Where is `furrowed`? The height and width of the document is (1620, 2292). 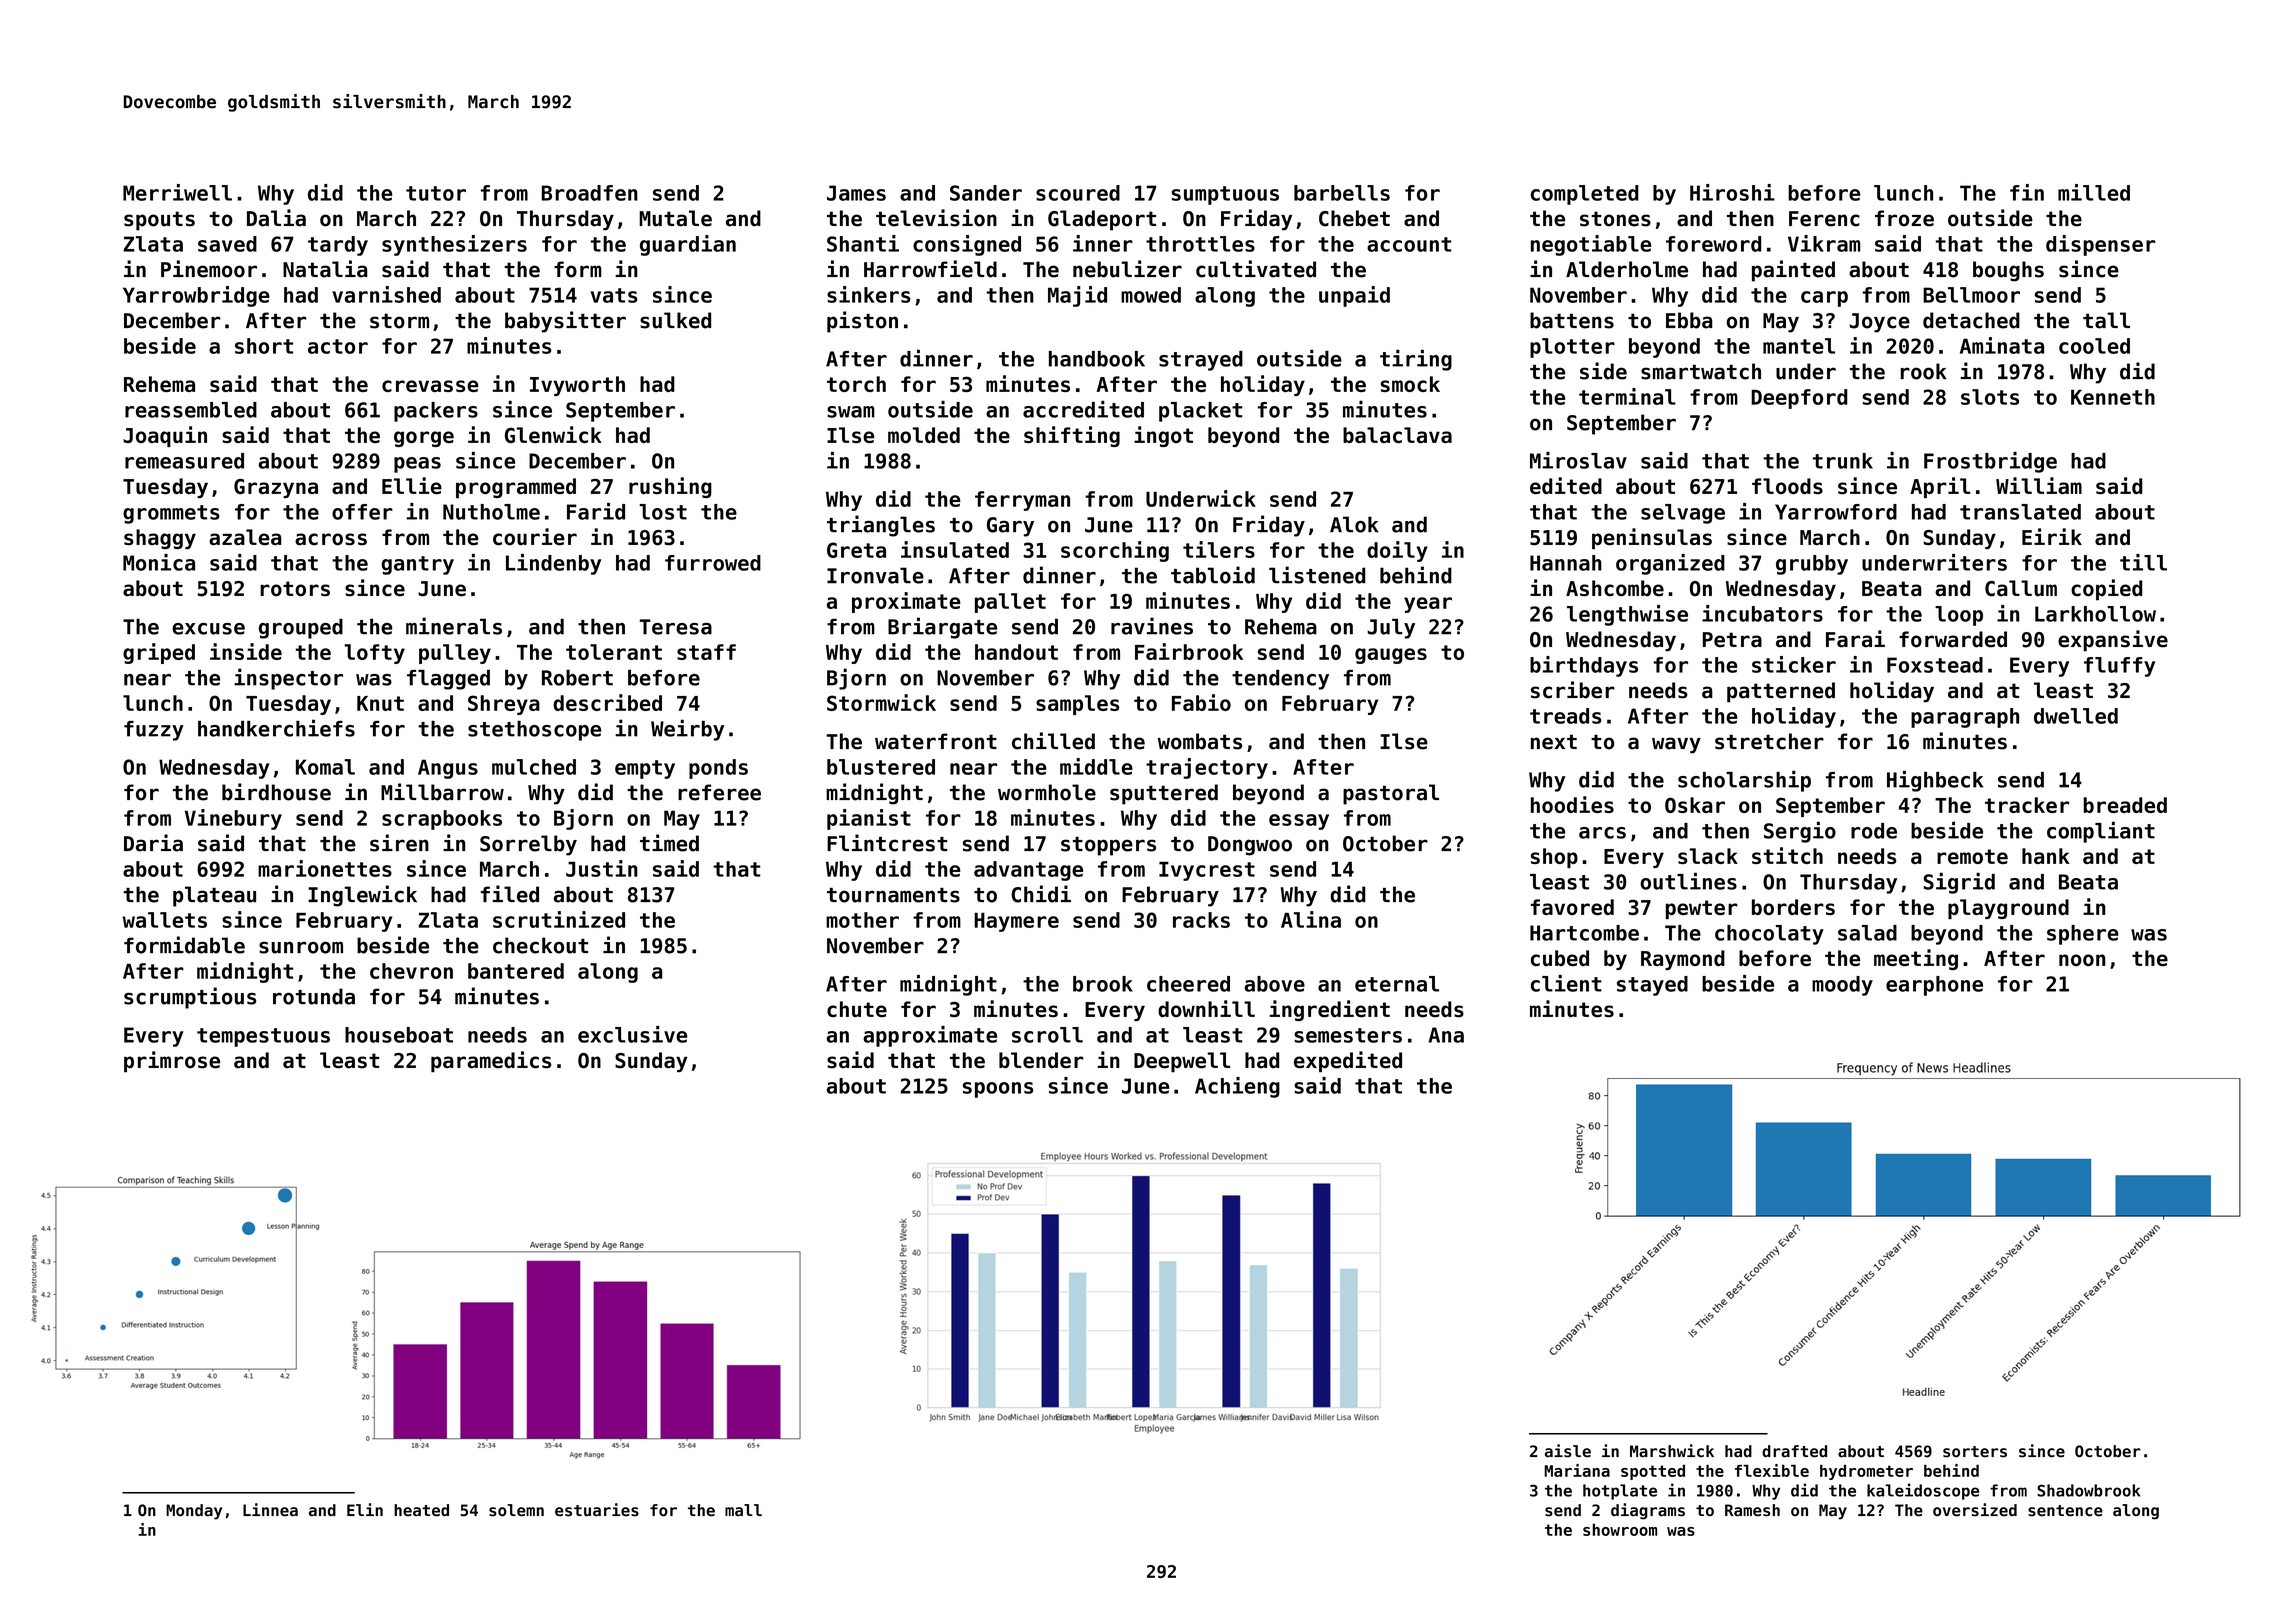 furrowed is located at coordinates (713, 563).
